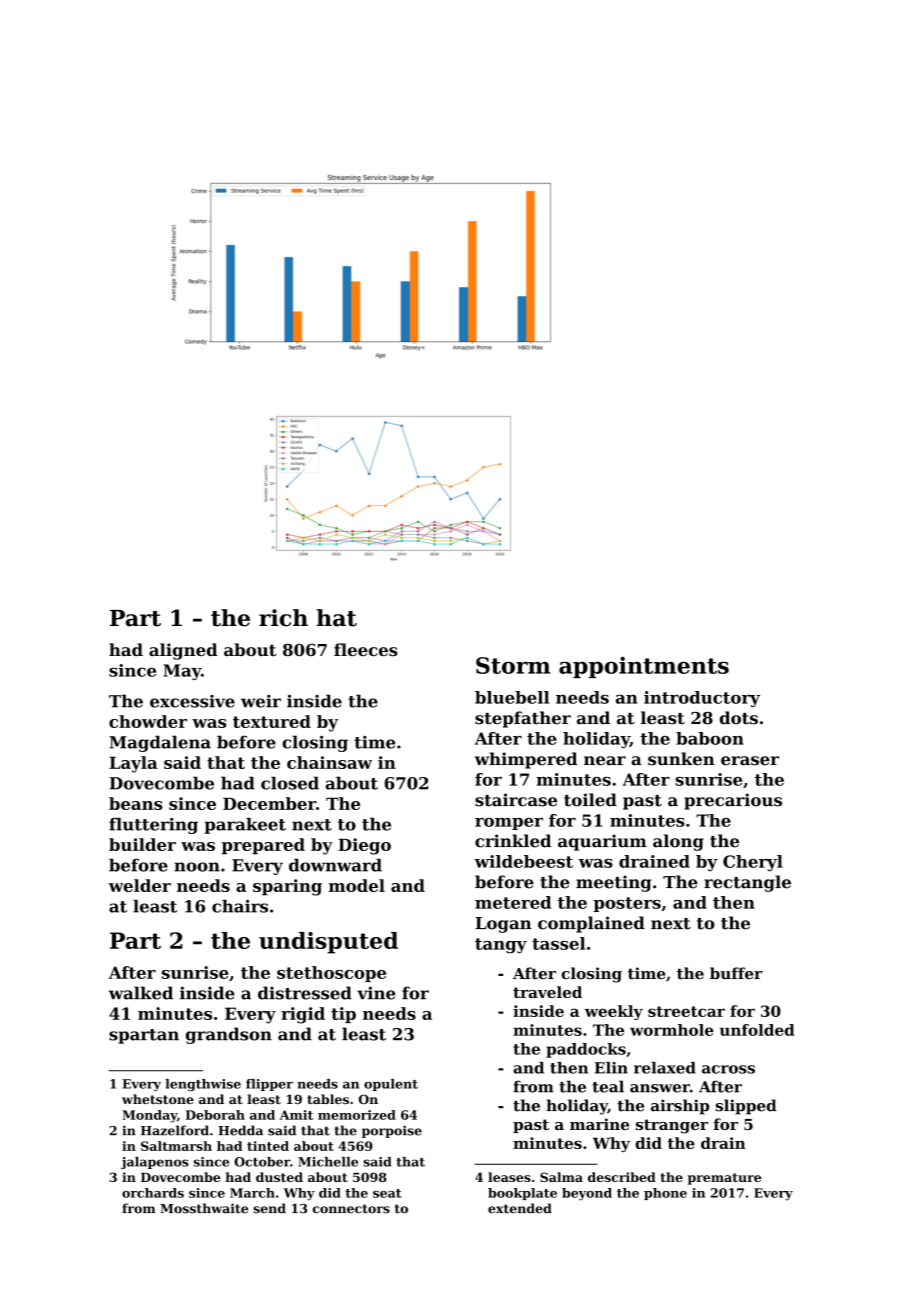 This screenshot has width=908, height=1316. Describe the element at coordinates (290, 783) in the screenshot. I see `closed` at that location.
